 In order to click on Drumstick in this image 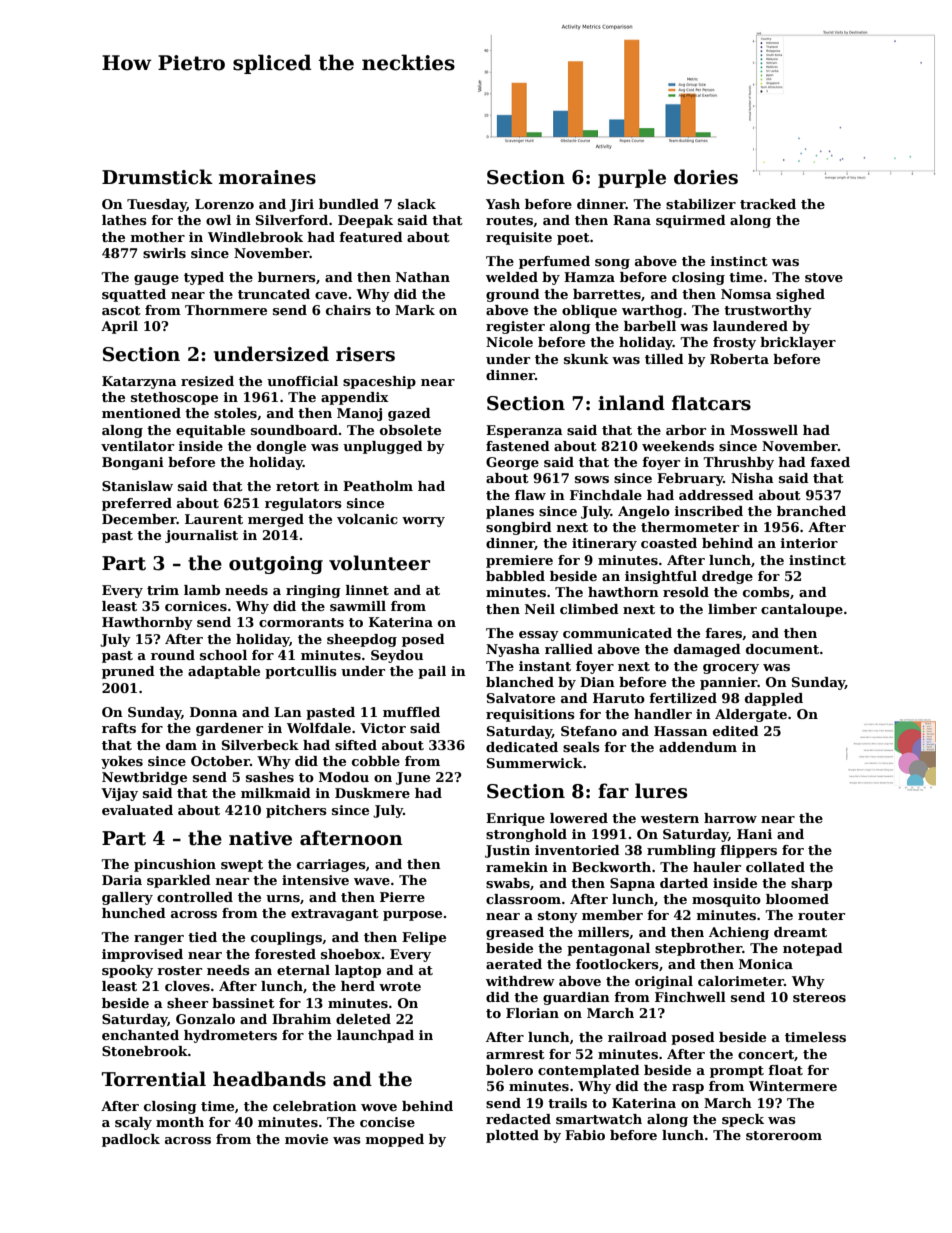, I will do `click(157, 177)`.
